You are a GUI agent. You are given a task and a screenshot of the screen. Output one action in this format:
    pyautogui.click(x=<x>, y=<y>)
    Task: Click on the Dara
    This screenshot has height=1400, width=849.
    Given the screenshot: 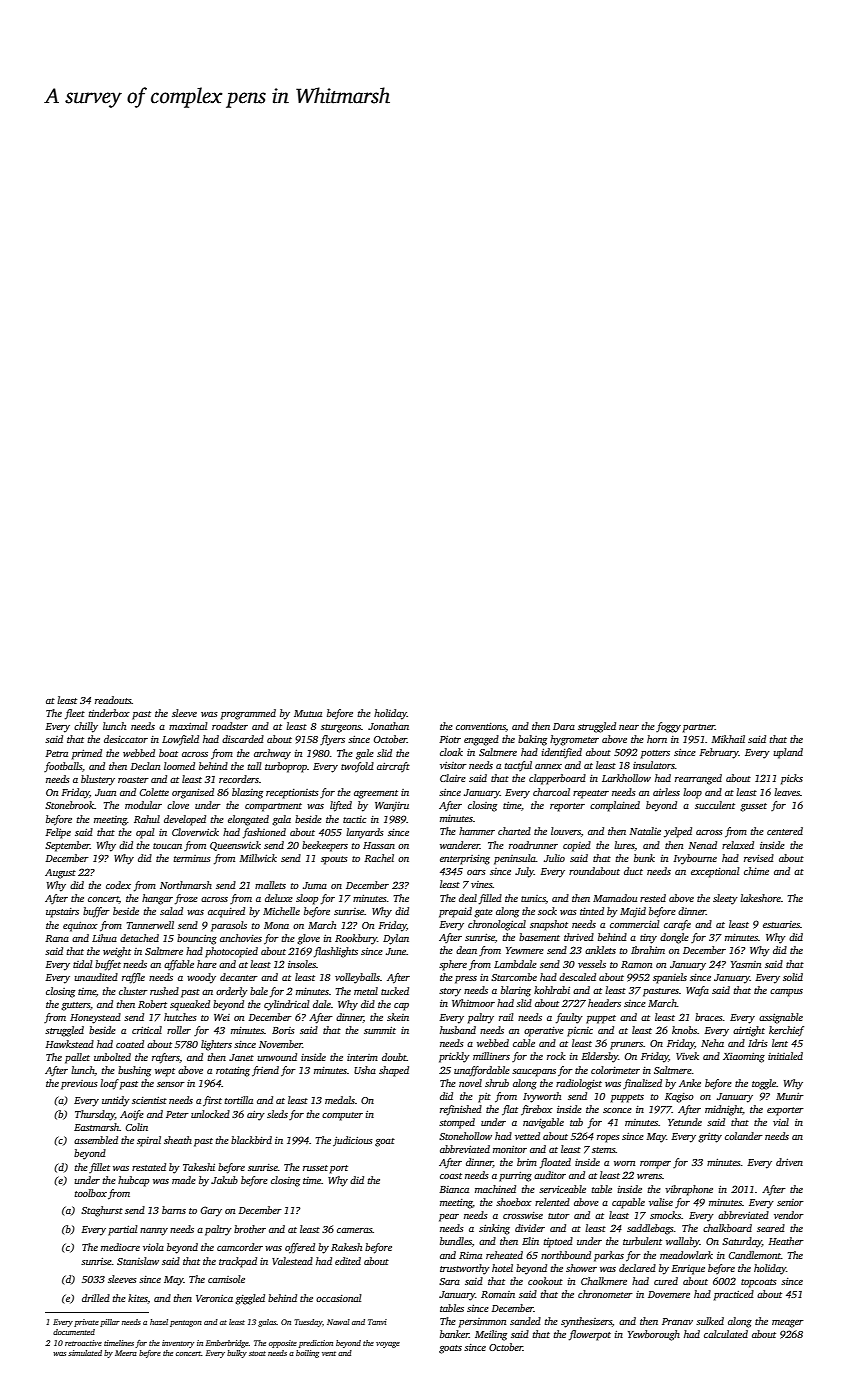 What is the action you would take?
    pyautogui.click(x=564, y=726)
